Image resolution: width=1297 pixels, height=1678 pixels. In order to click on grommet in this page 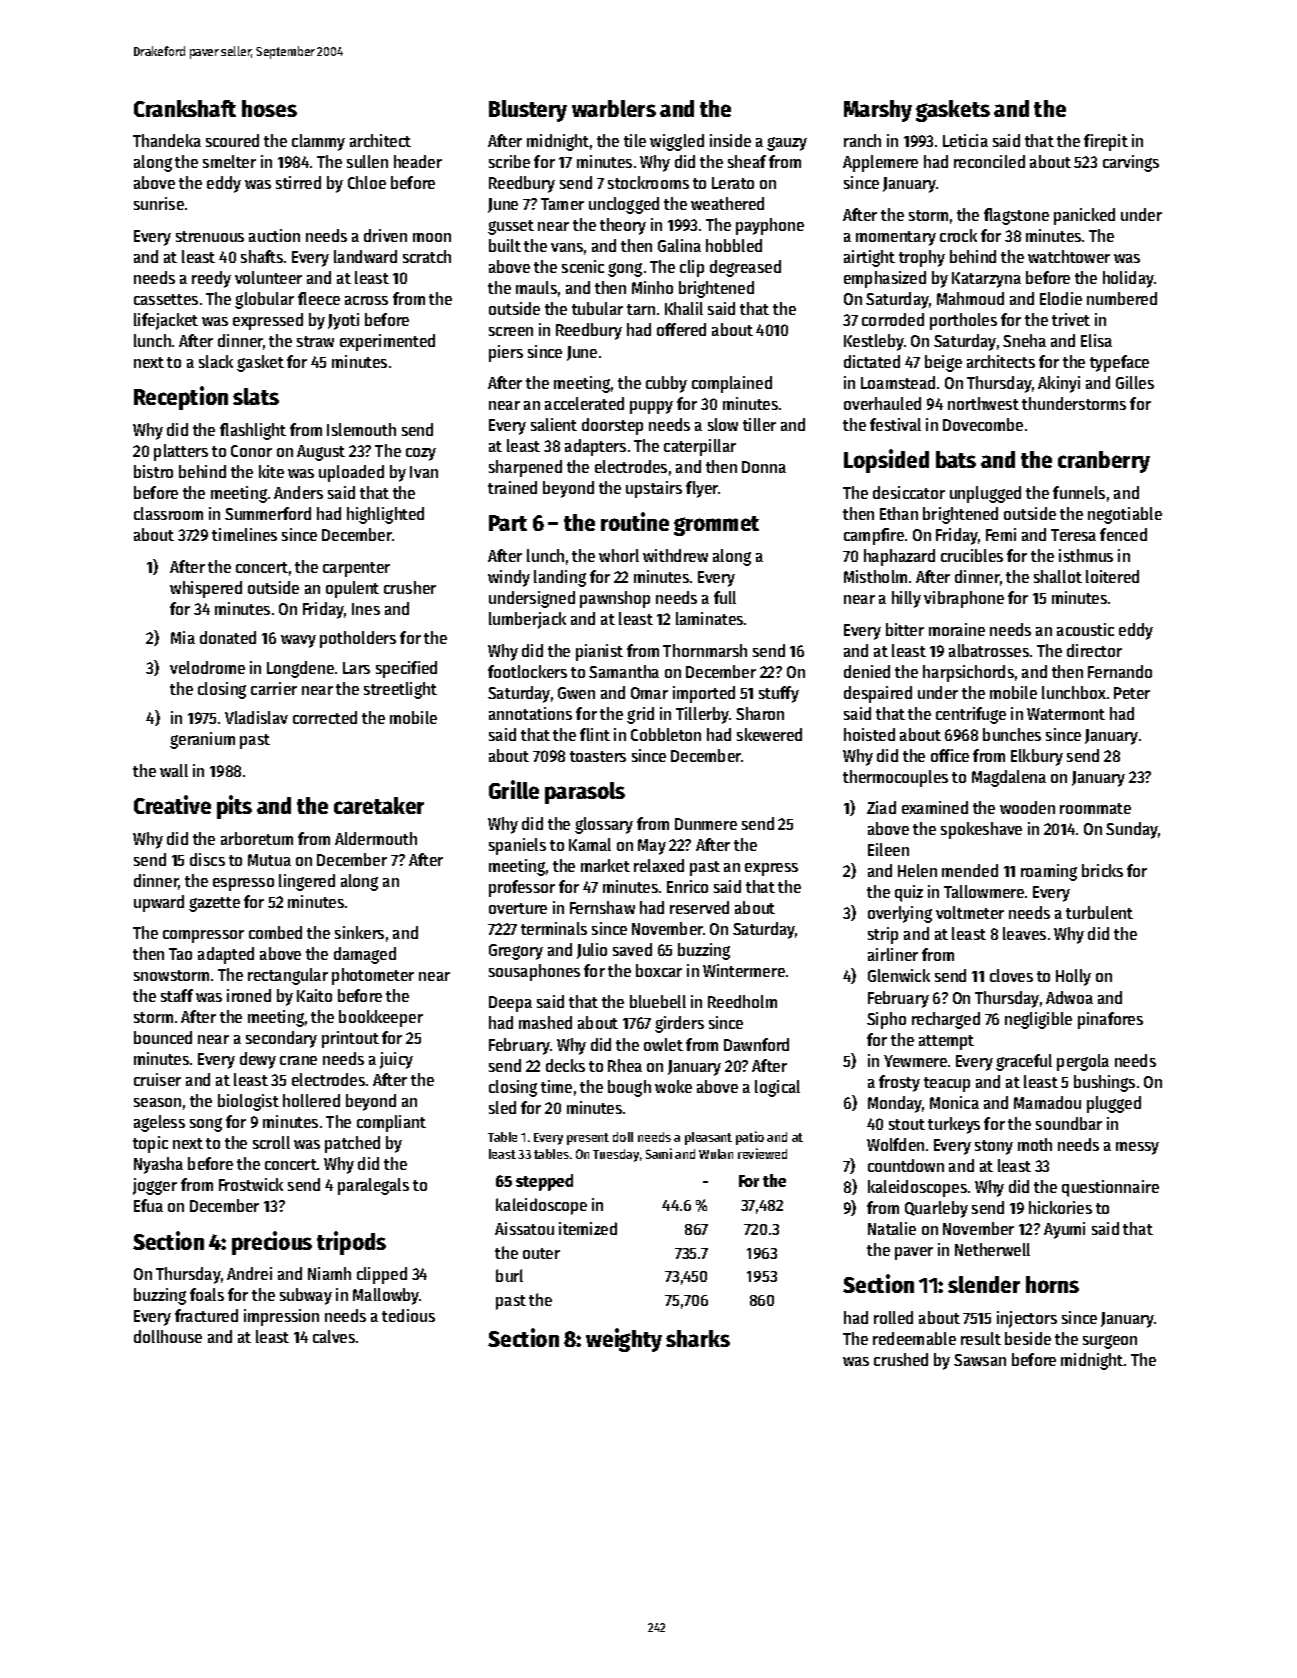, I will do `click(716, 526)`.
